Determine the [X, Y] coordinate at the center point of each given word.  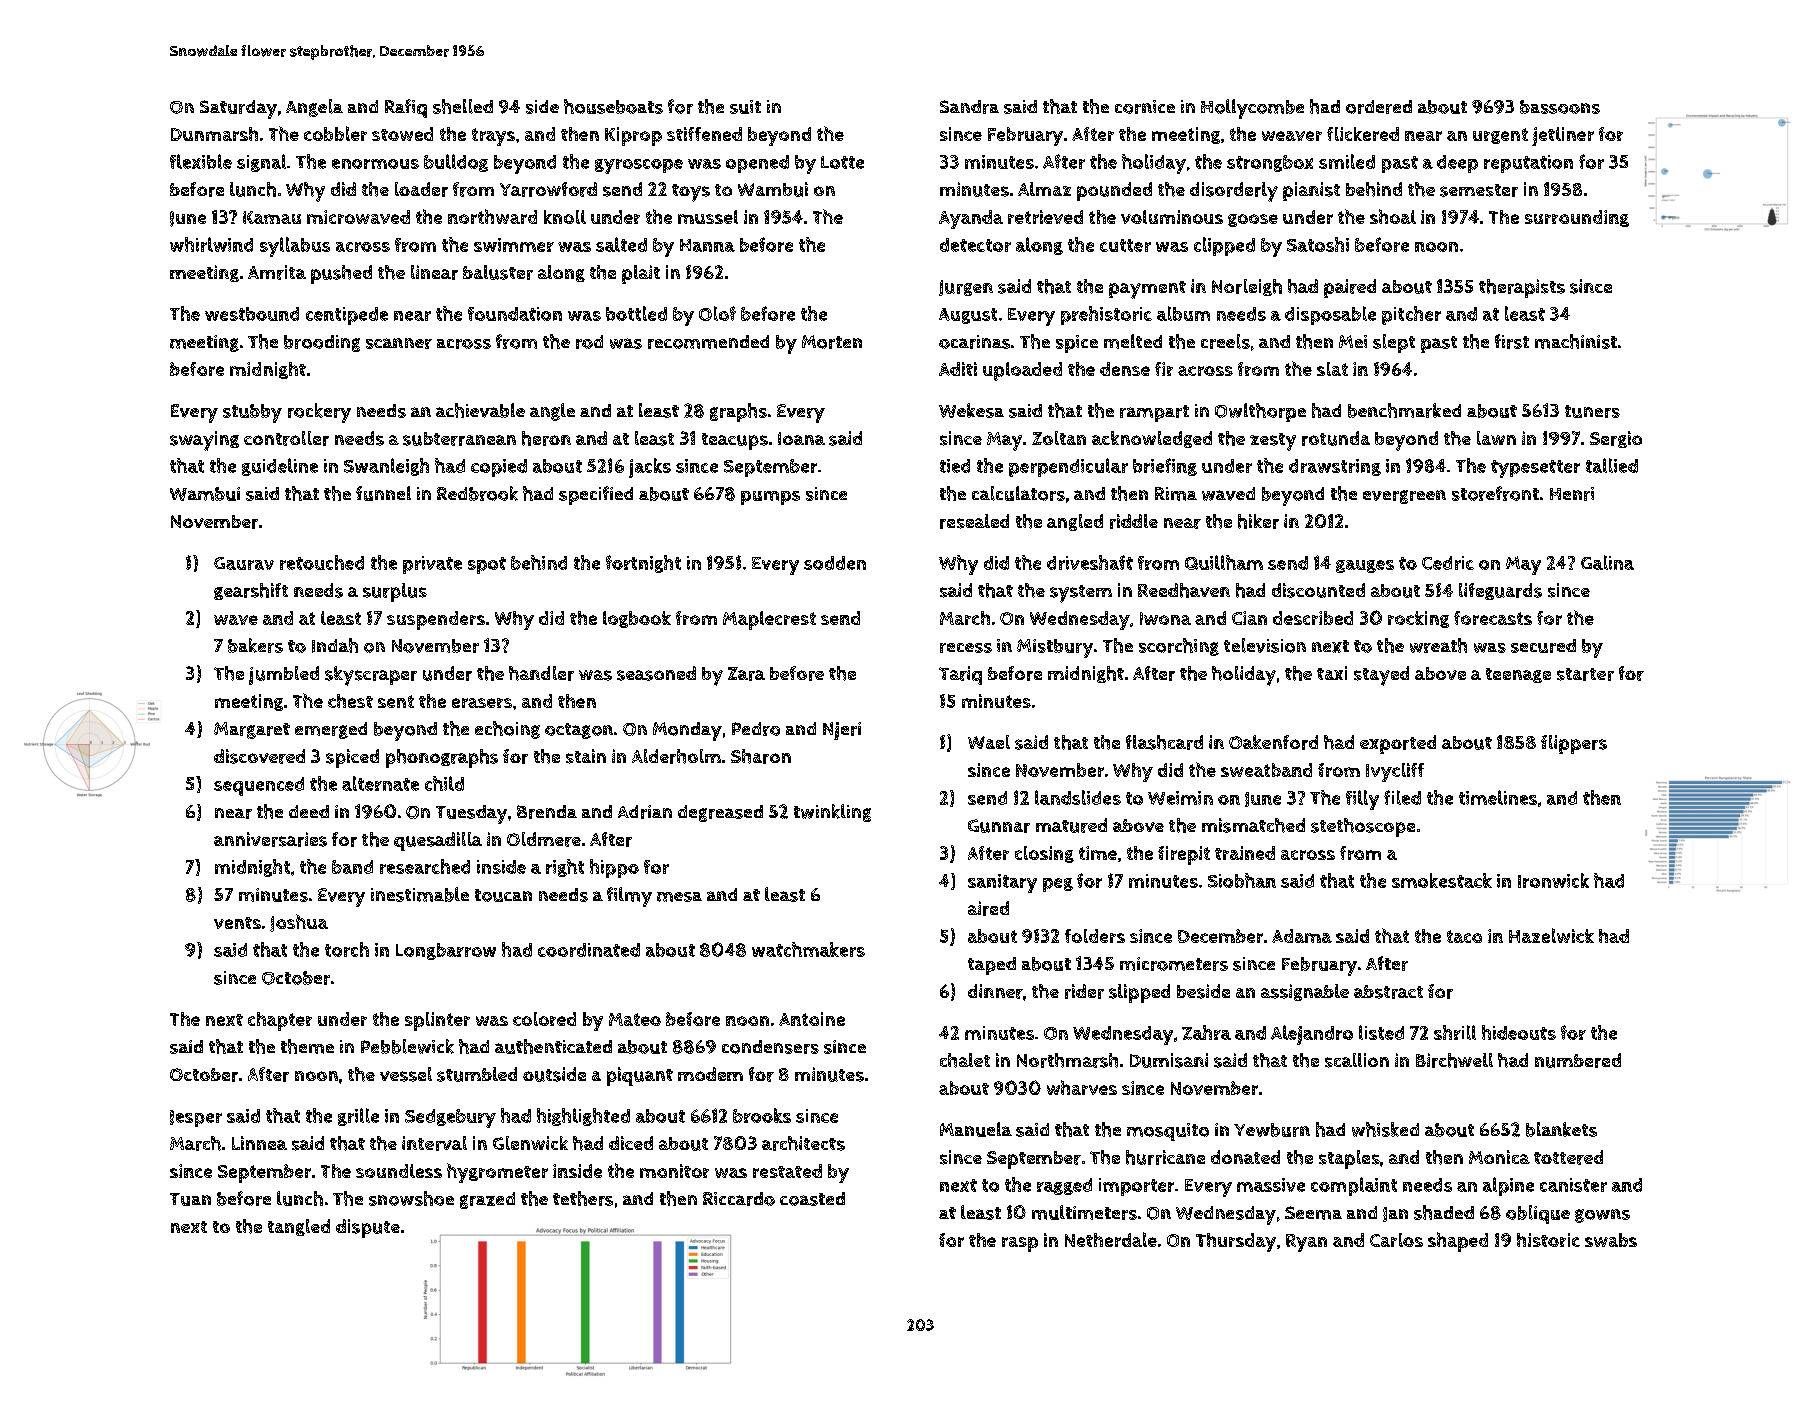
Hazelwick [1551, 935]
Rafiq [406, 108]
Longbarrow [446, 951]
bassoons [1560, 107]
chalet [965, 1060]
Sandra [969, 107]
